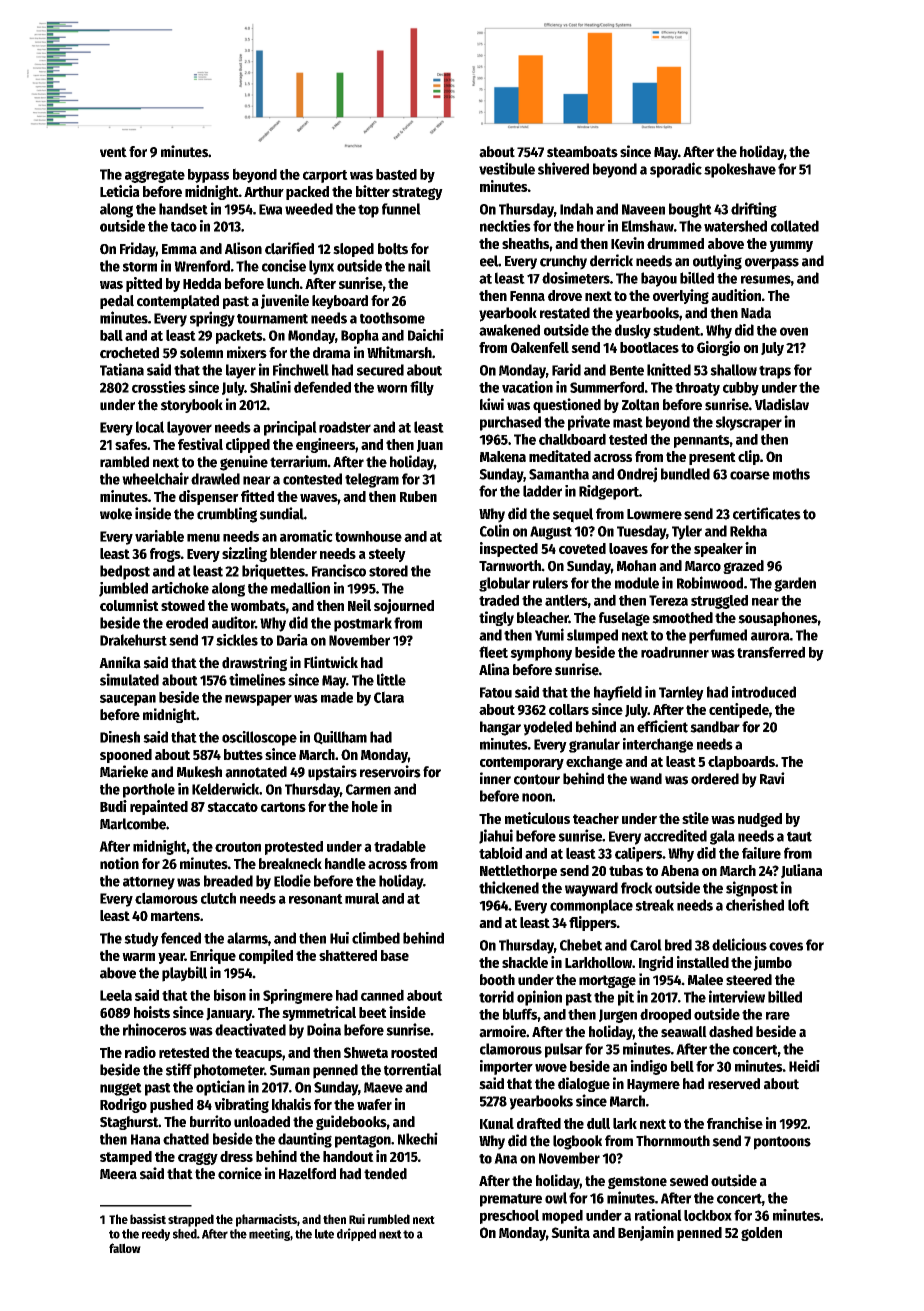  I want to click on vent, so click(113, 152).
